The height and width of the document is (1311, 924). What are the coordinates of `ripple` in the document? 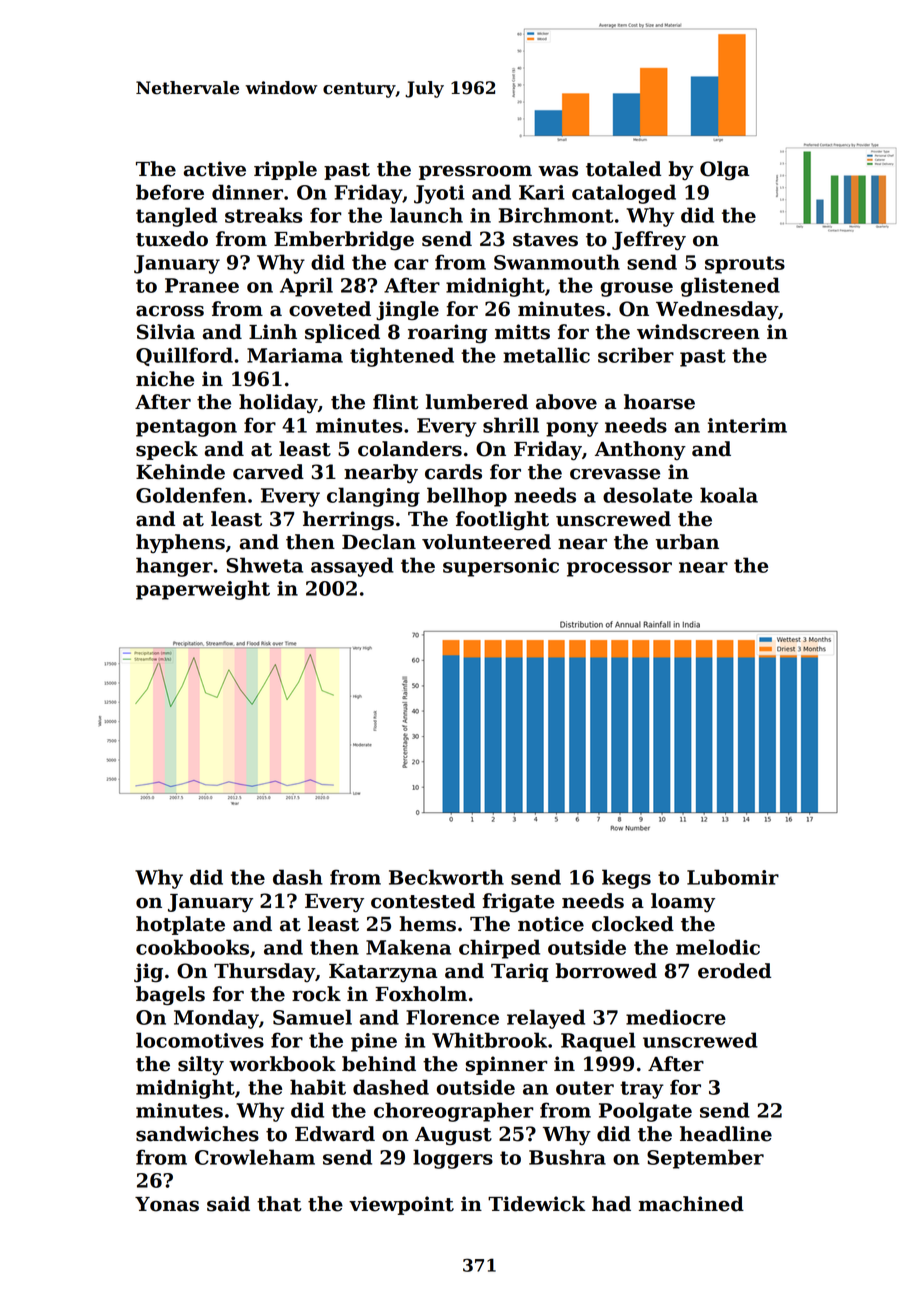 It's located at (285, 170).
